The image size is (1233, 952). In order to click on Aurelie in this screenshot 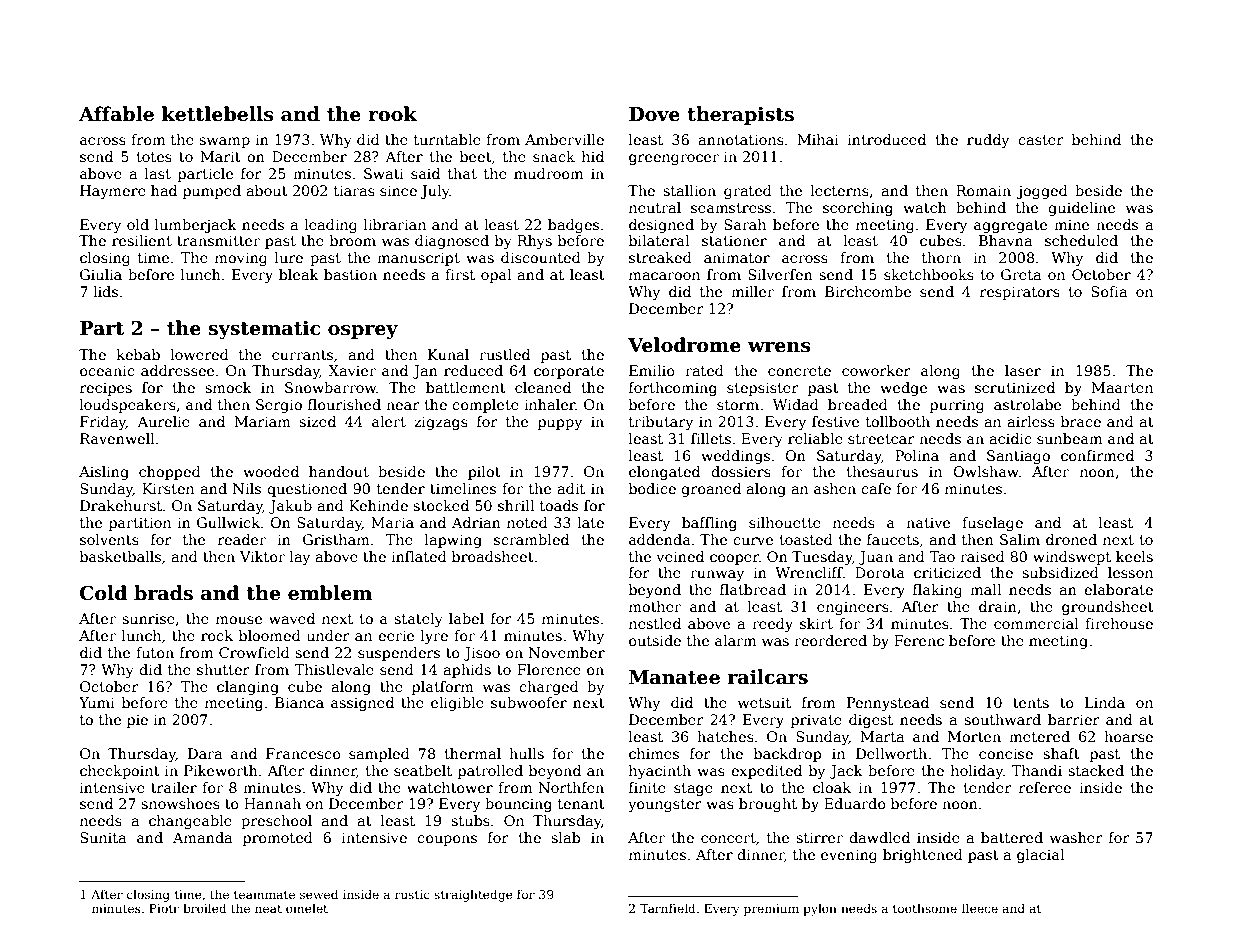, I will do `click(163, 421)`.
